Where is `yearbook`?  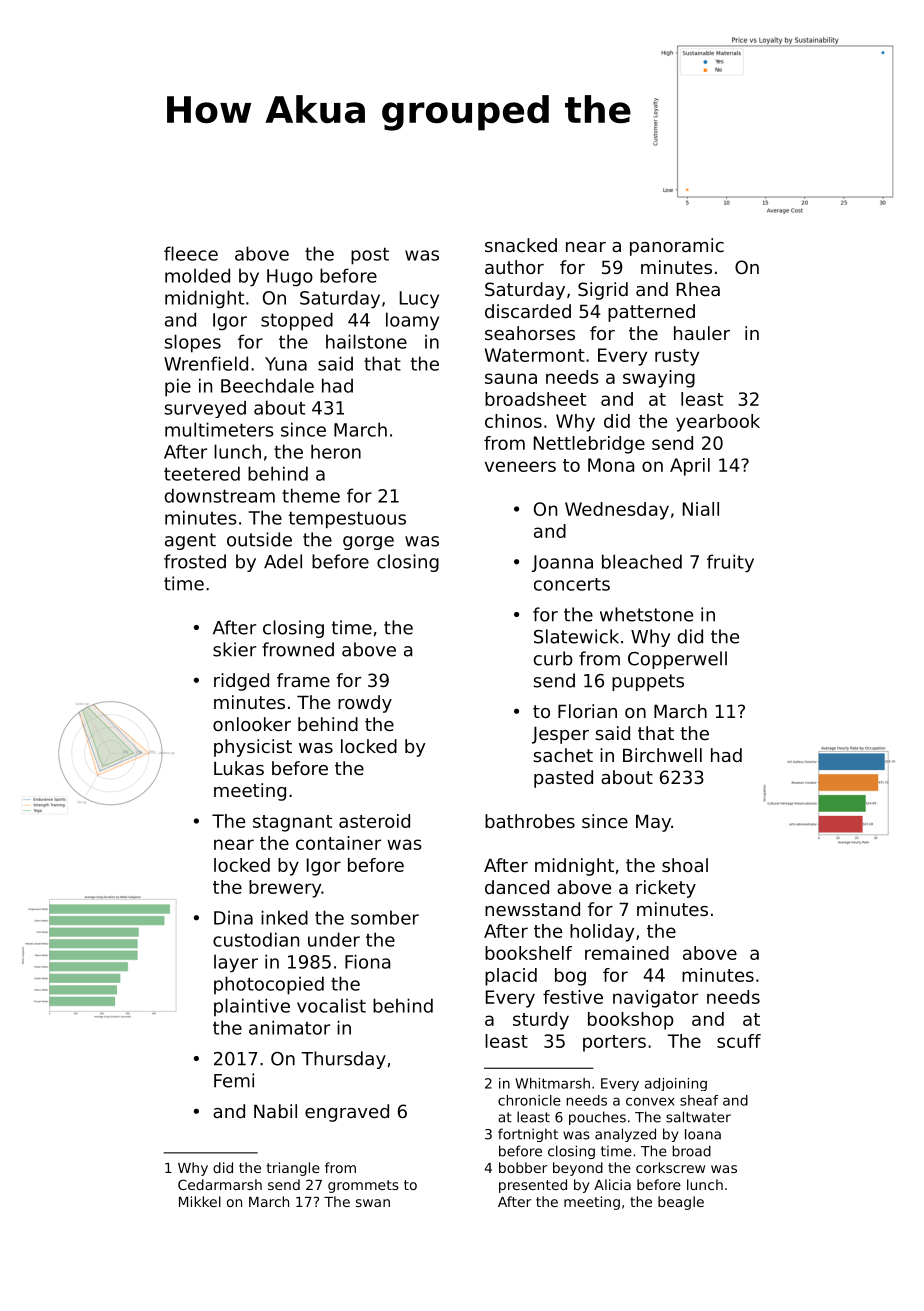
yearbook is located at coordinates (718, 423).
